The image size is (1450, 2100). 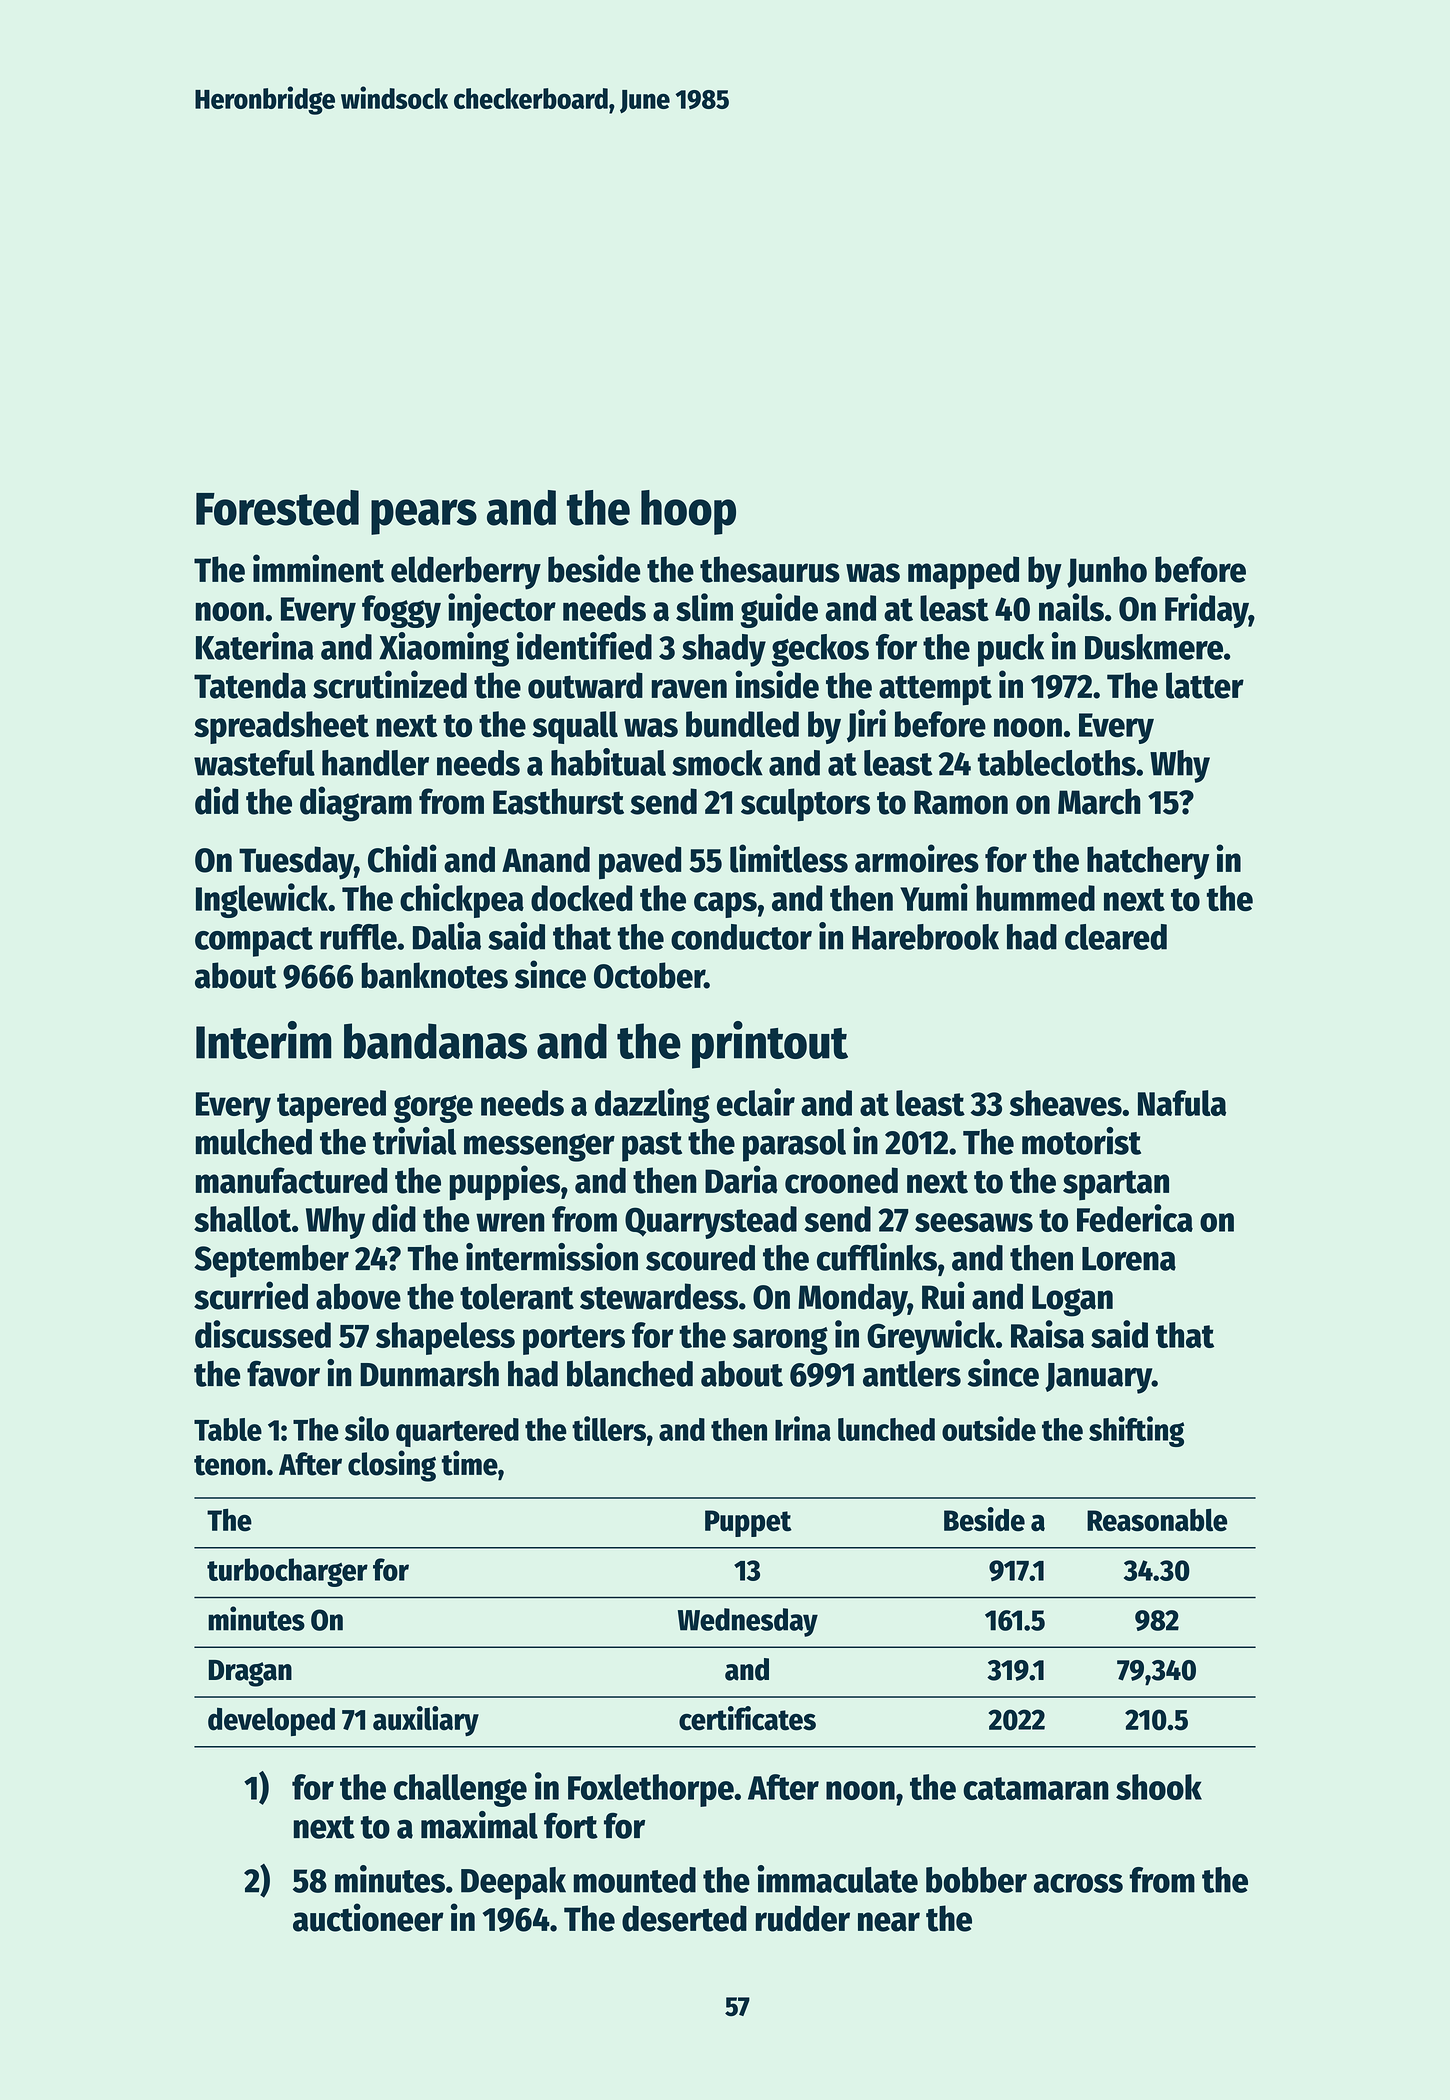 What do you see at coordinates (318, 568) in the screenshot?
I see `imminent` at bounding box center [318, 568].
